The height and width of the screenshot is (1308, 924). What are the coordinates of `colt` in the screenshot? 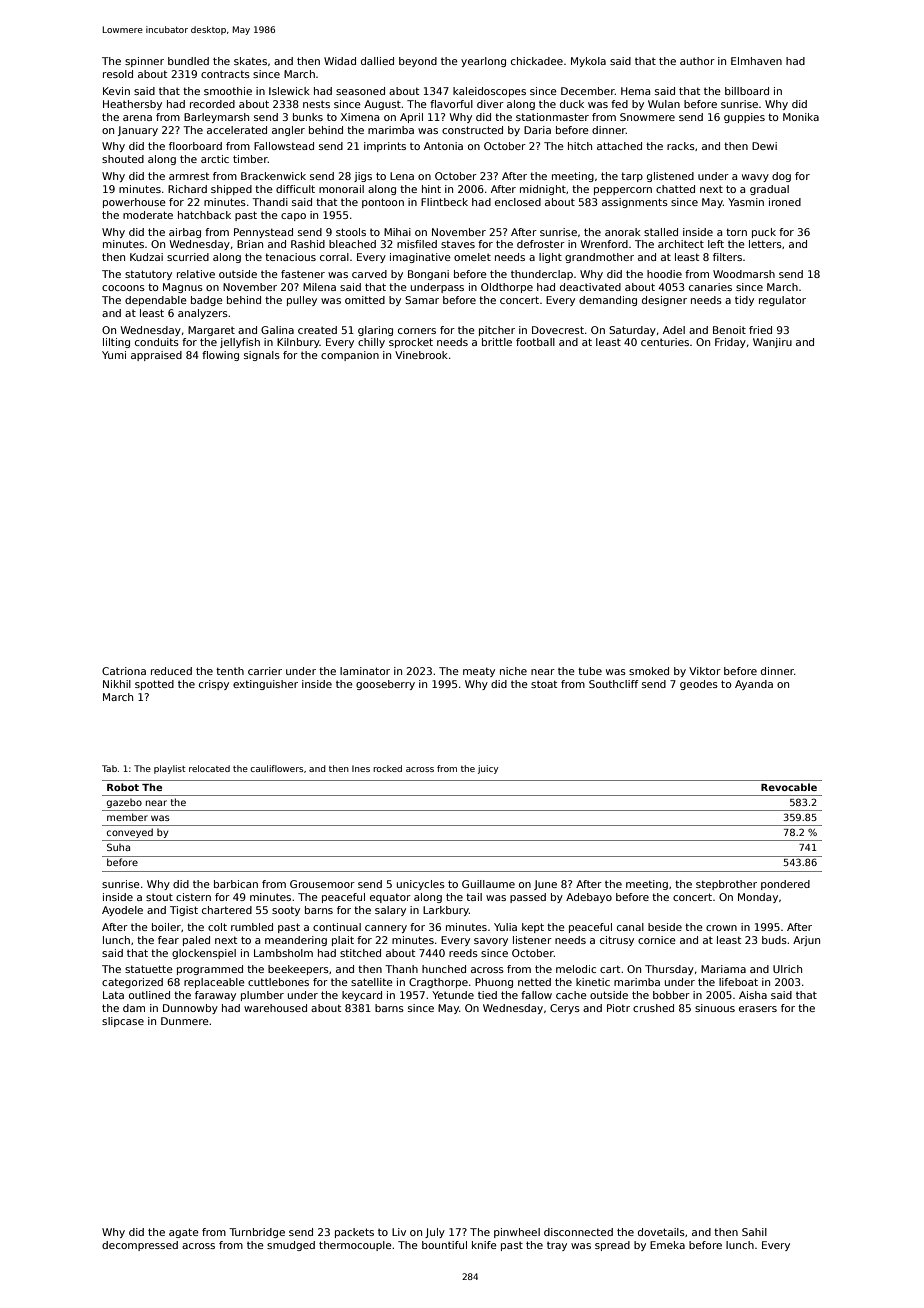 It's located at (217, 927).
